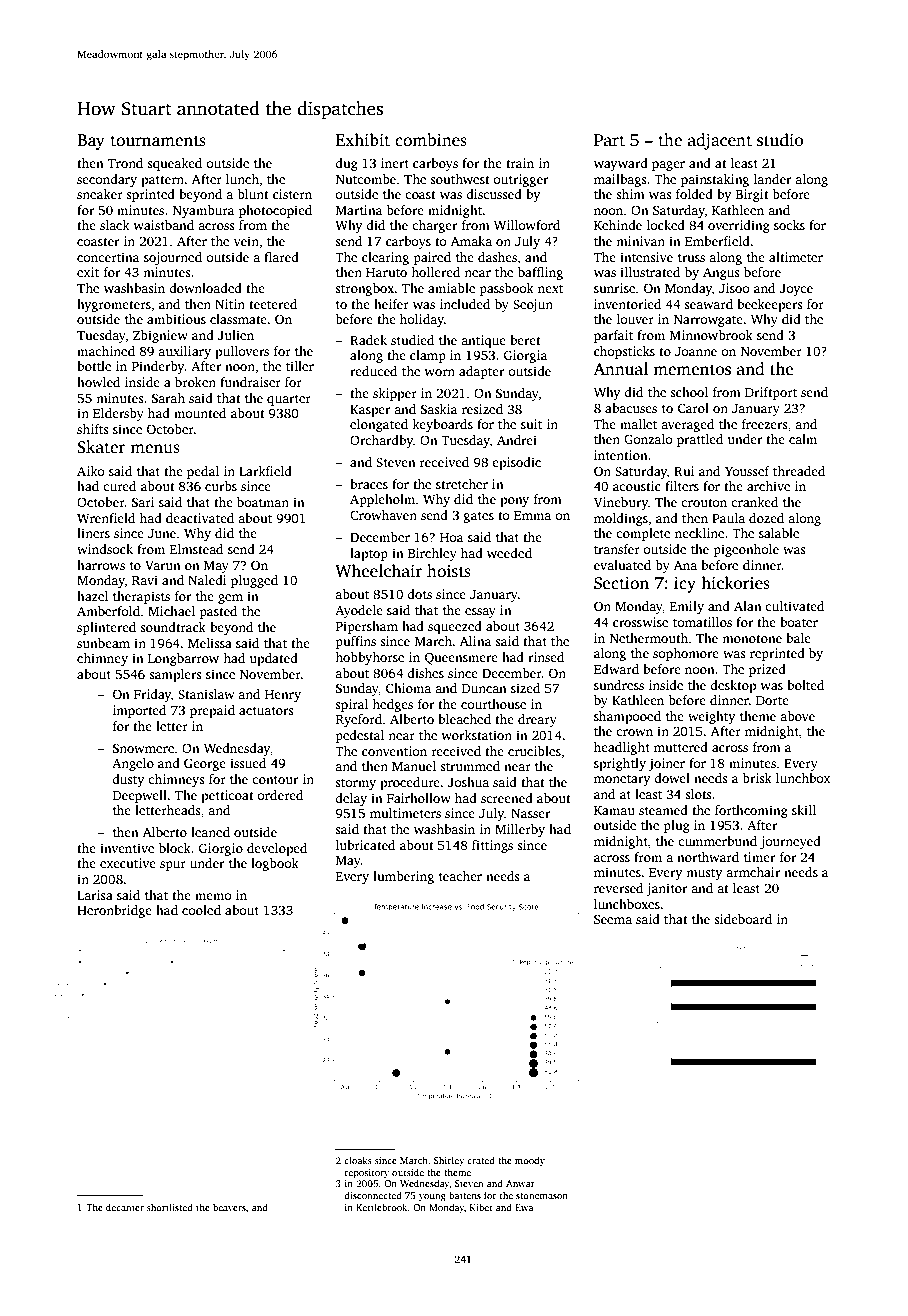 This screenshot has width=908, height=1316. What do you see at coordinates (428, 356) in the screenshot?
I see `clamp` at bounding box center [428, 356].
